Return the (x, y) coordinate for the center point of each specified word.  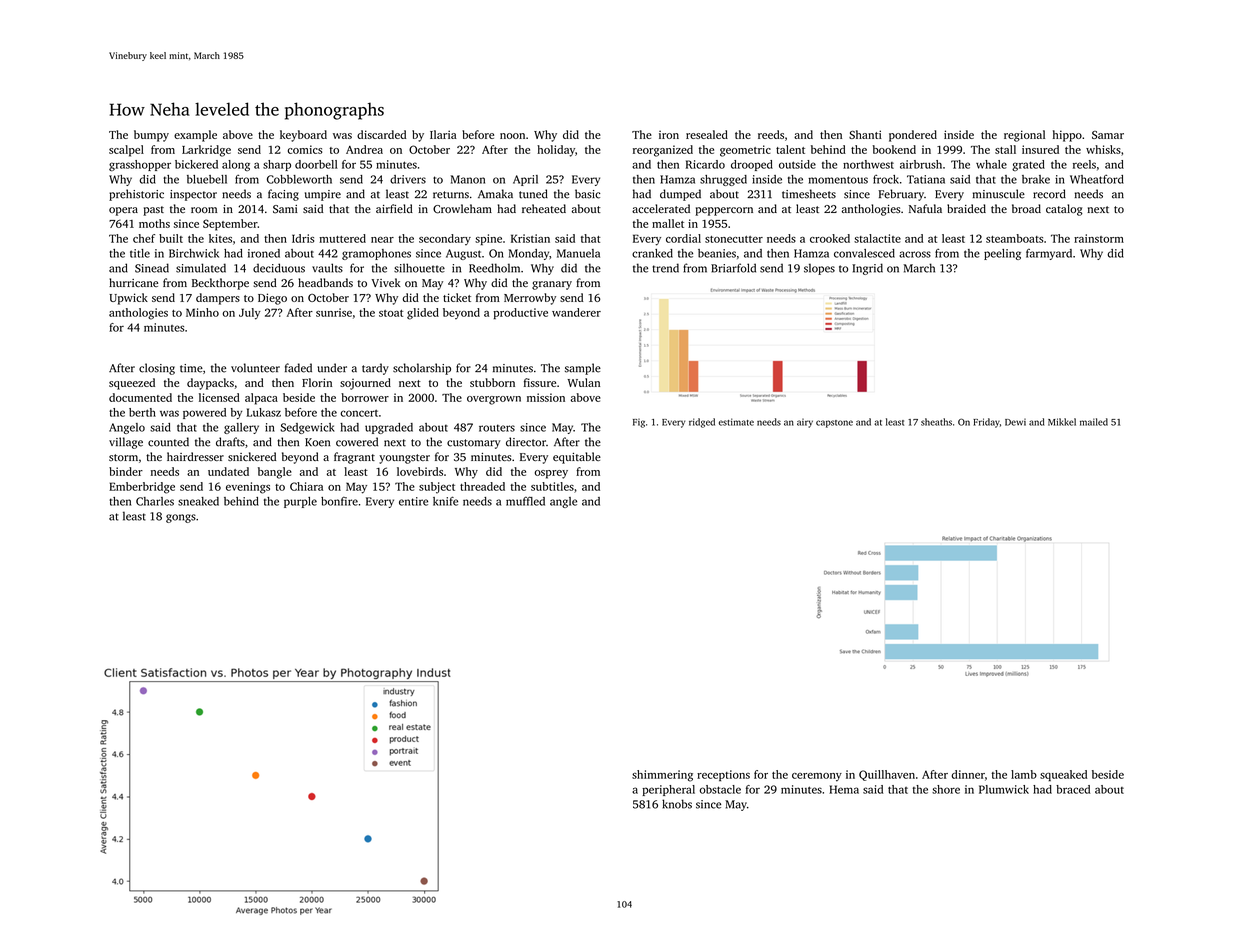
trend (666, 268)
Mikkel (1062, 422)
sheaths (936, 422)
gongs (181, 518)
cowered (357, 442)
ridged (702, 423)
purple (300, 502)
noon (512, 136)
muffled (525, 501)
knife (445, 501)
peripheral (668, 790)
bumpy (151, 136)
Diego (272, 299)
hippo (1067, 136)
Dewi (1015, 422)
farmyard (1049, 254)
